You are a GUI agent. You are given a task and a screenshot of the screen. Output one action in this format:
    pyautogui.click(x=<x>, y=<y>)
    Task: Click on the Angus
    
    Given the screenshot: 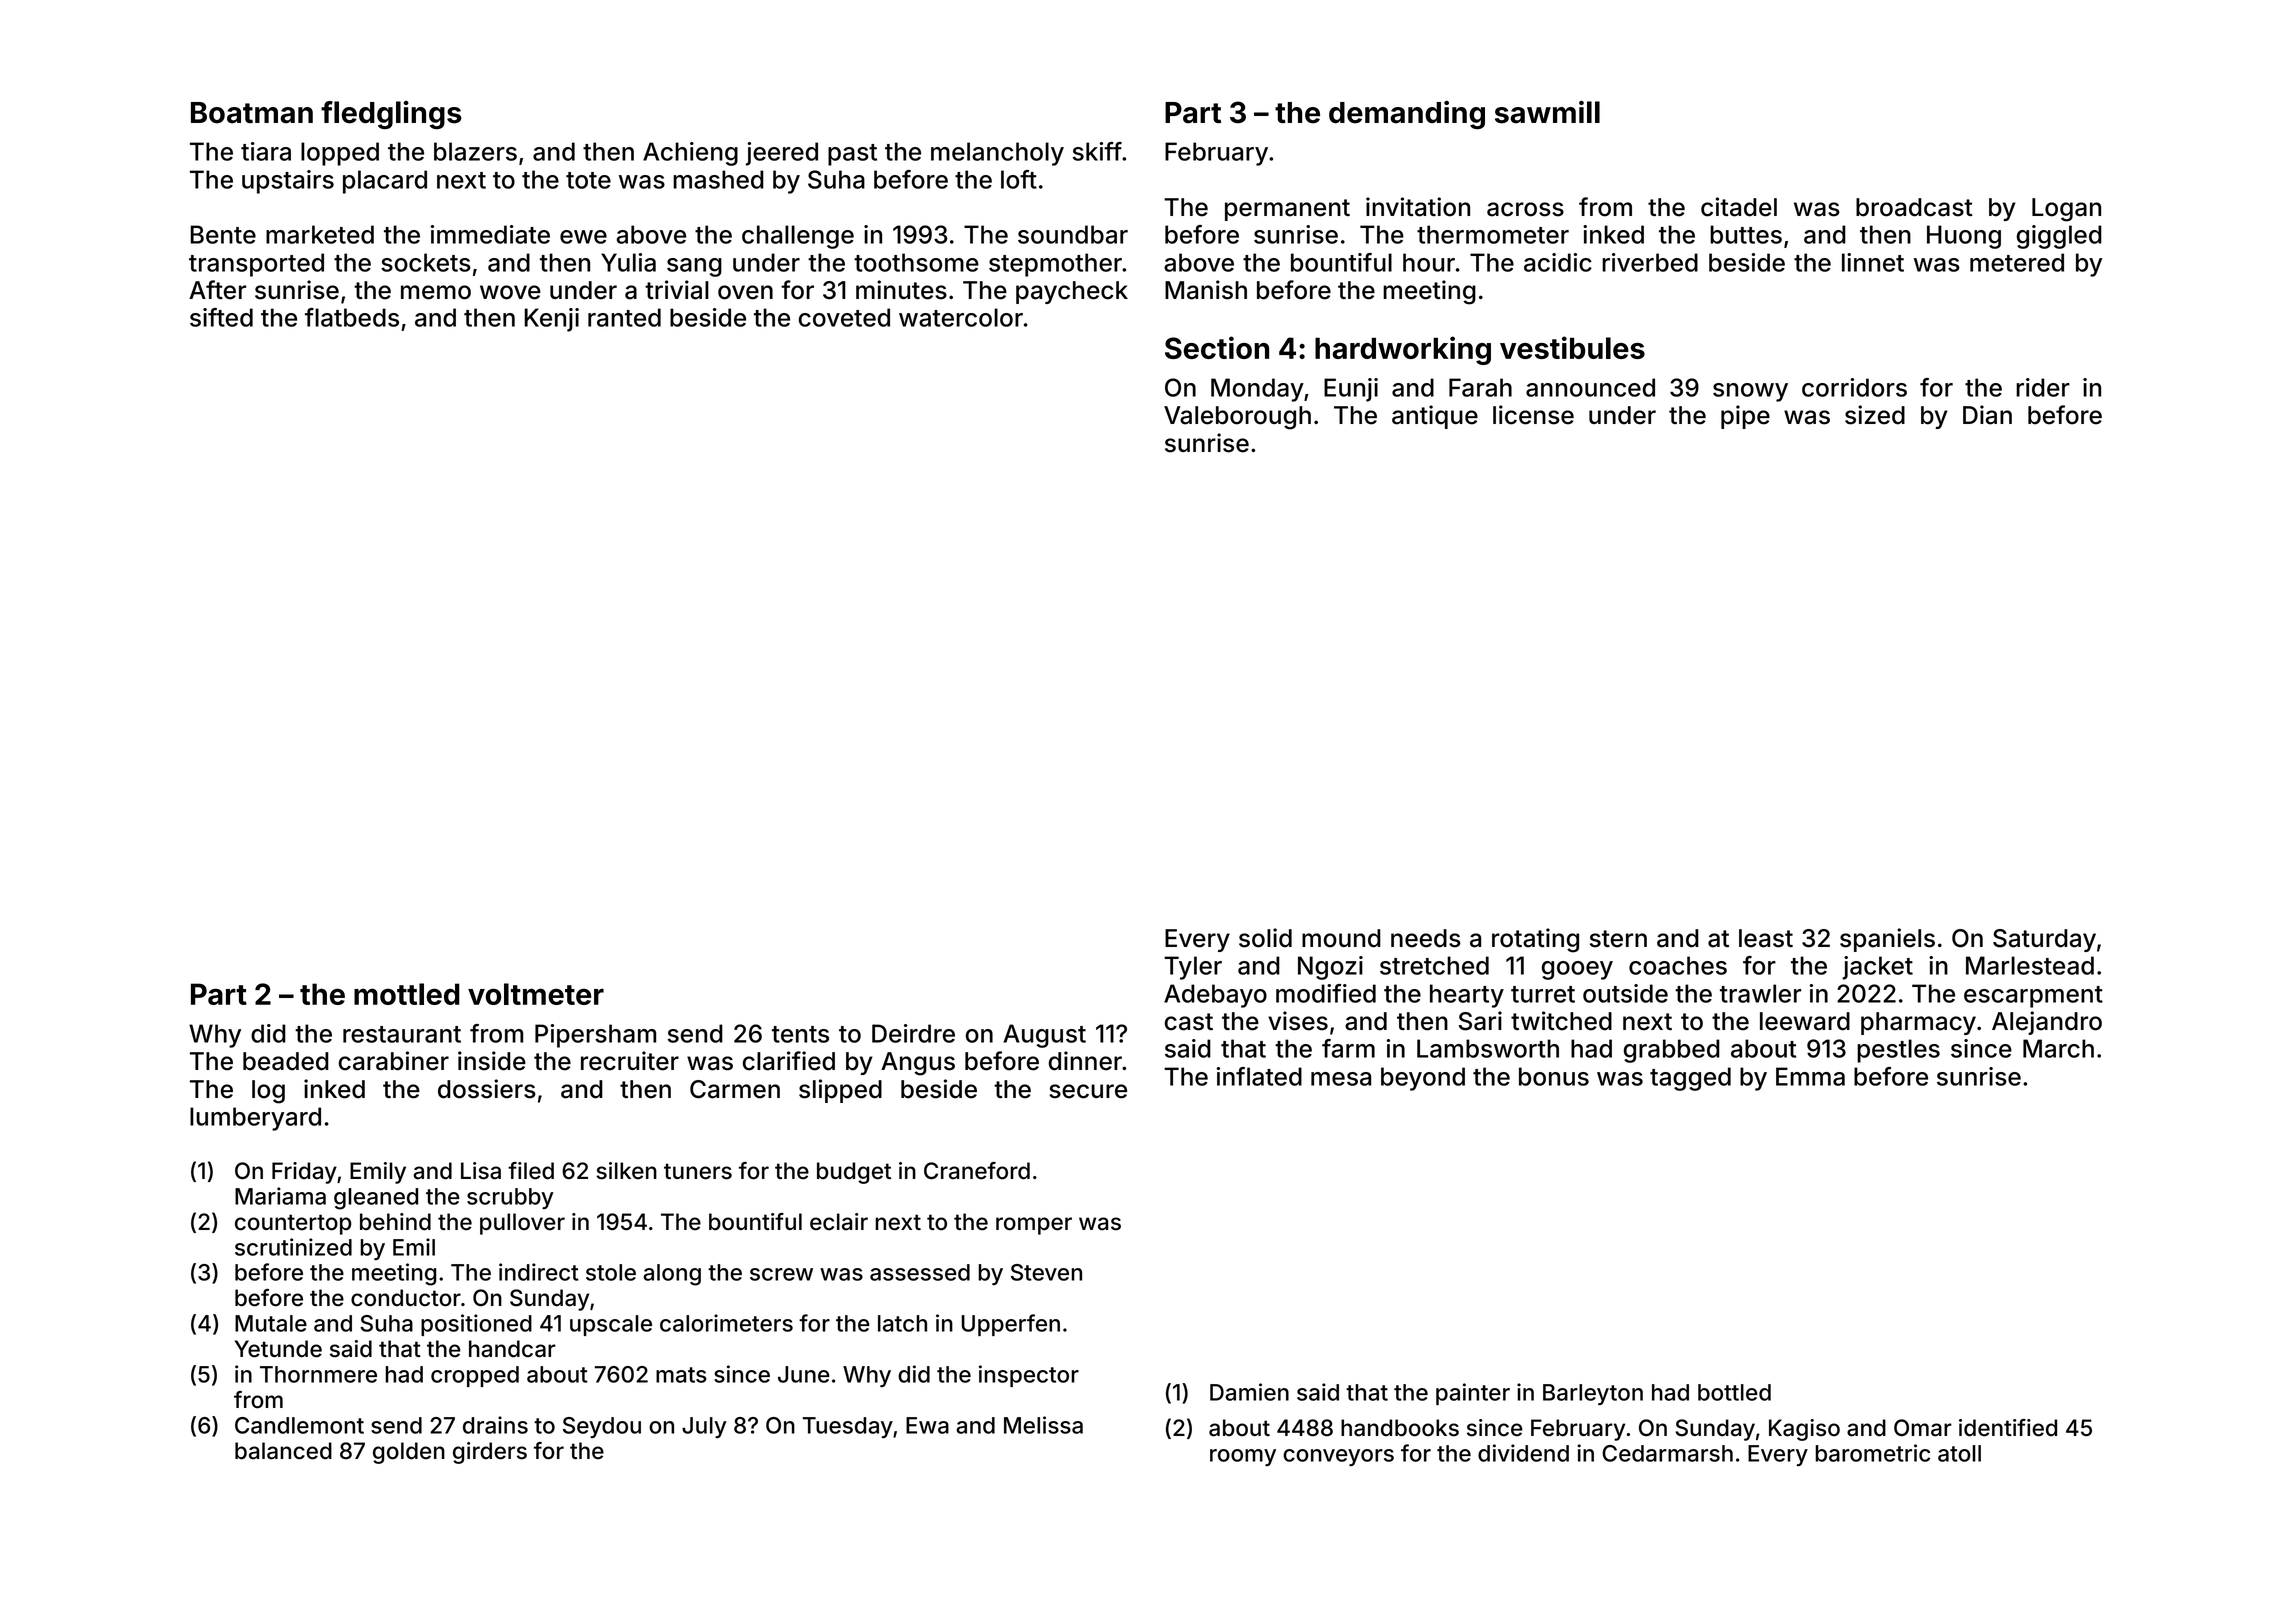 What is the action you would take?
    pyautogui.click(x=918, y=1064)
